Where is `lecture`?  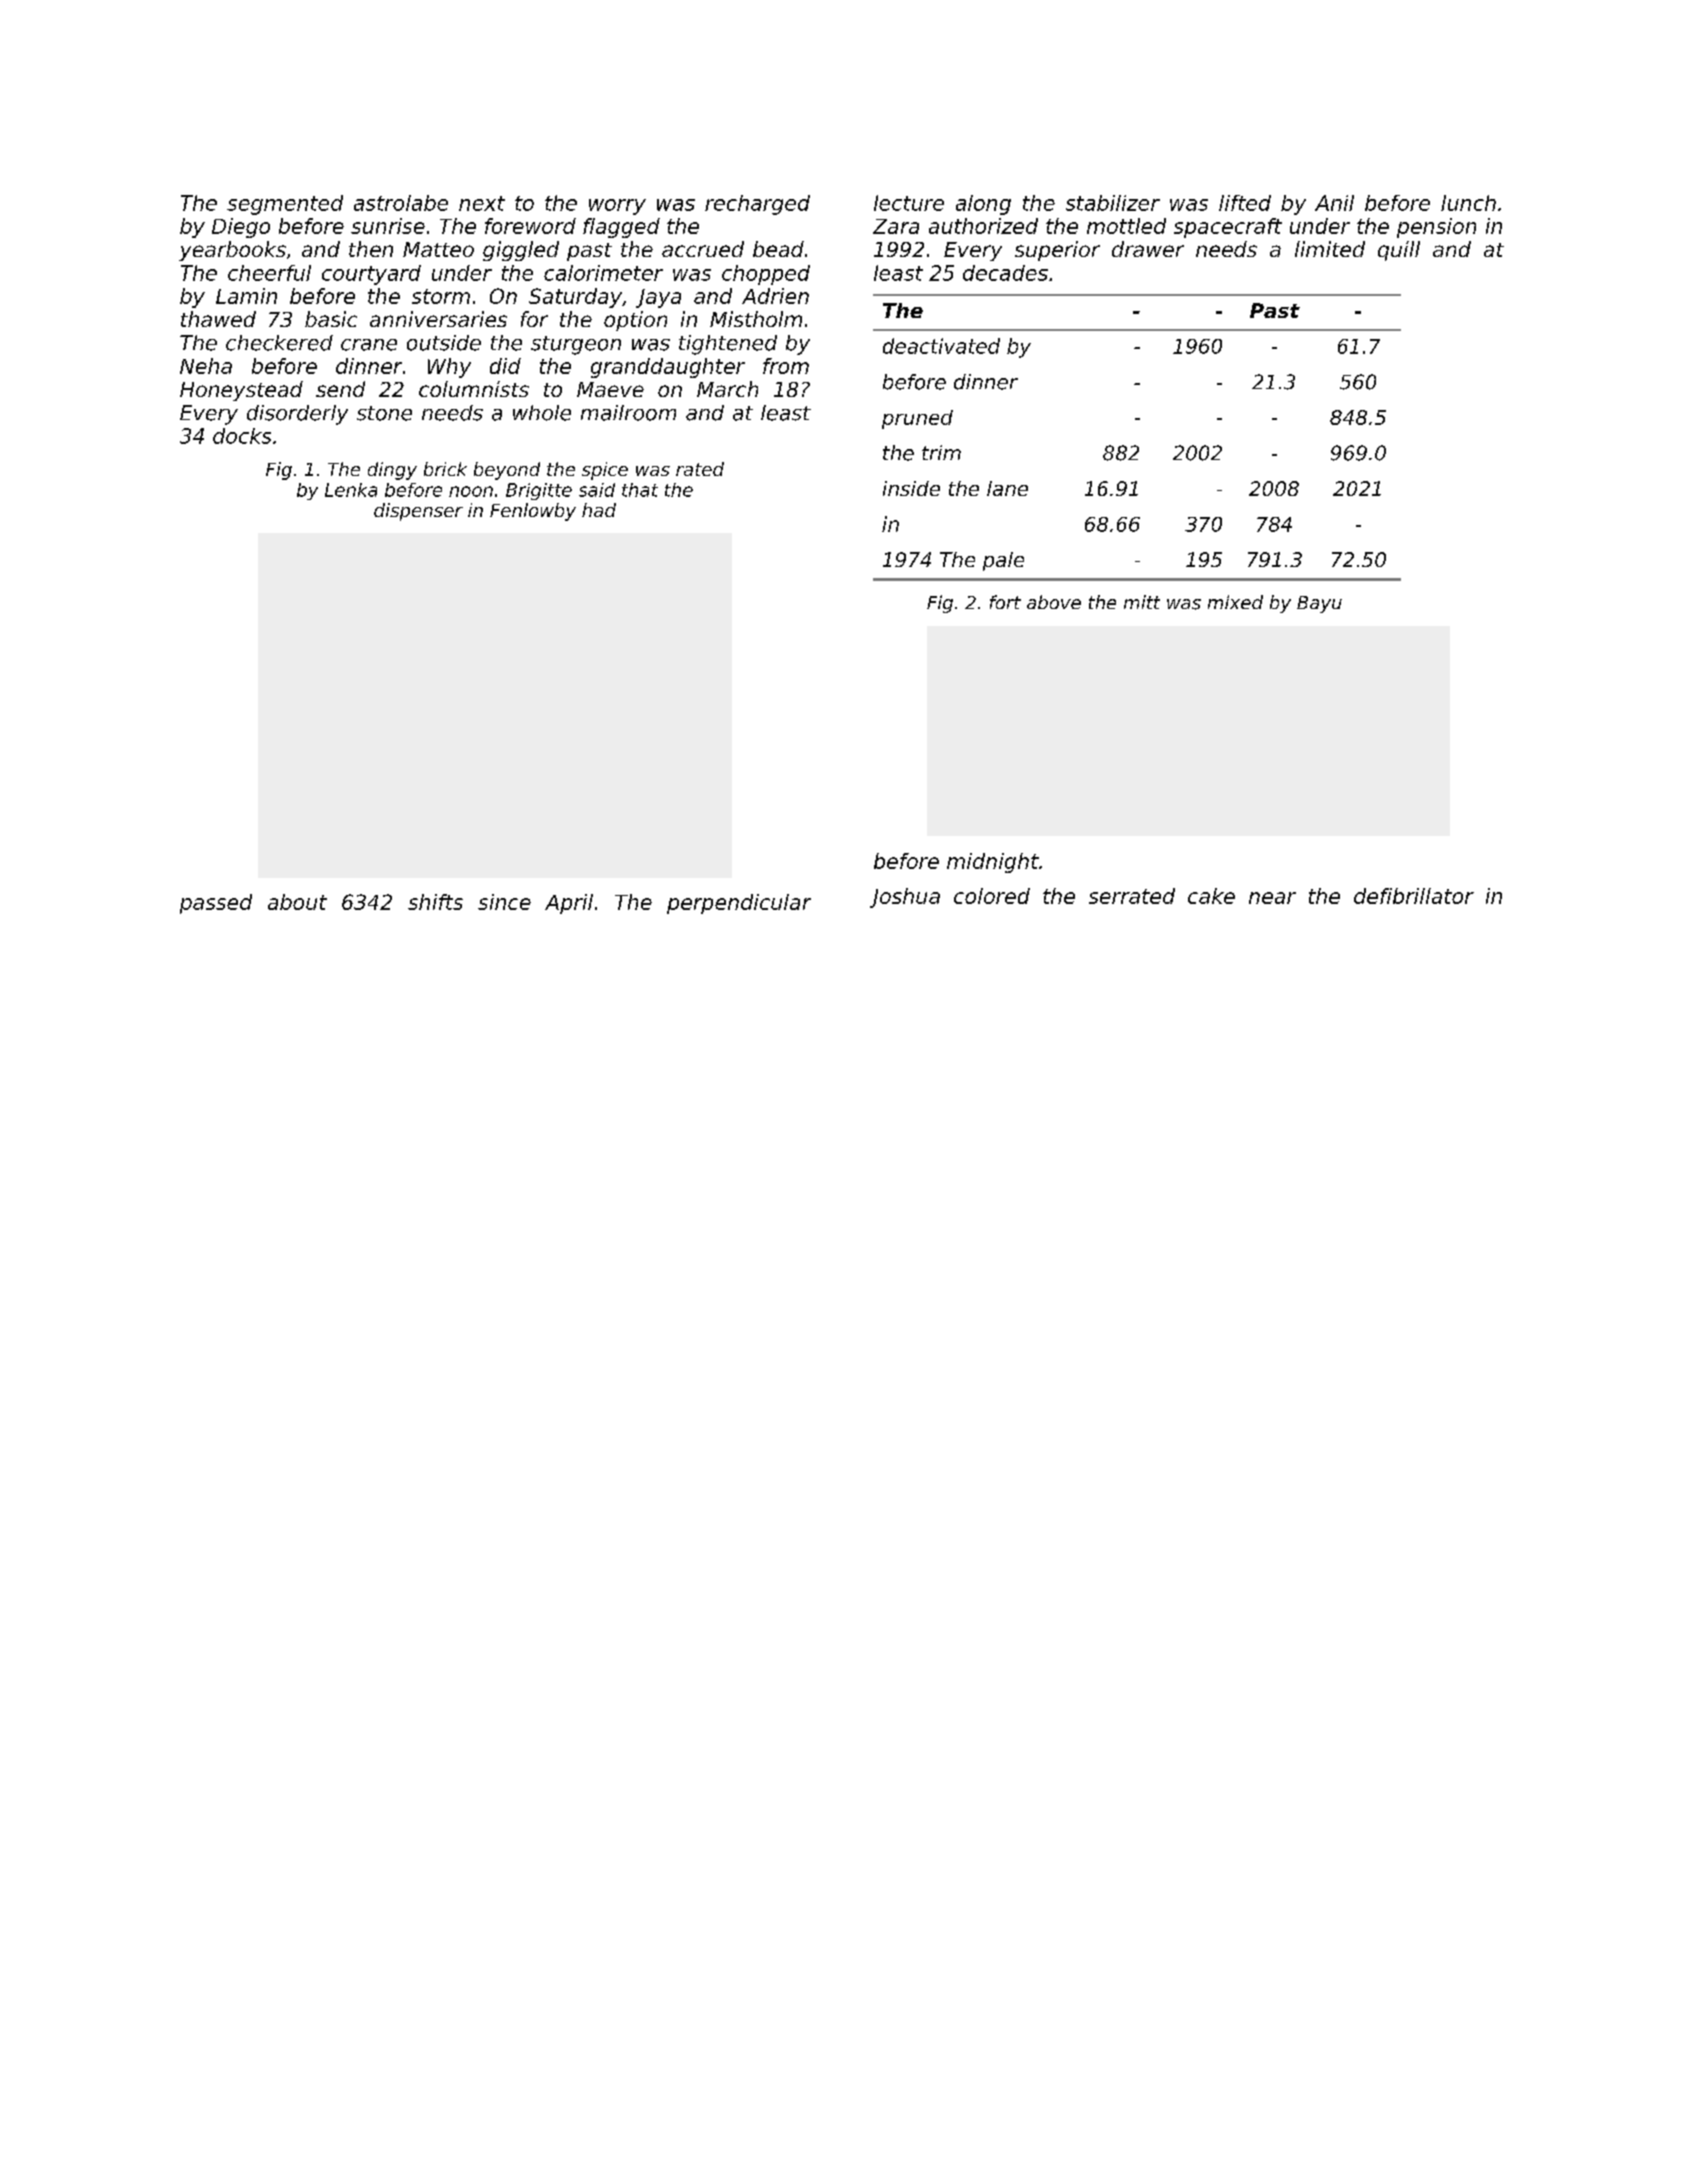
lecture is located at coordinates (909, 203).
